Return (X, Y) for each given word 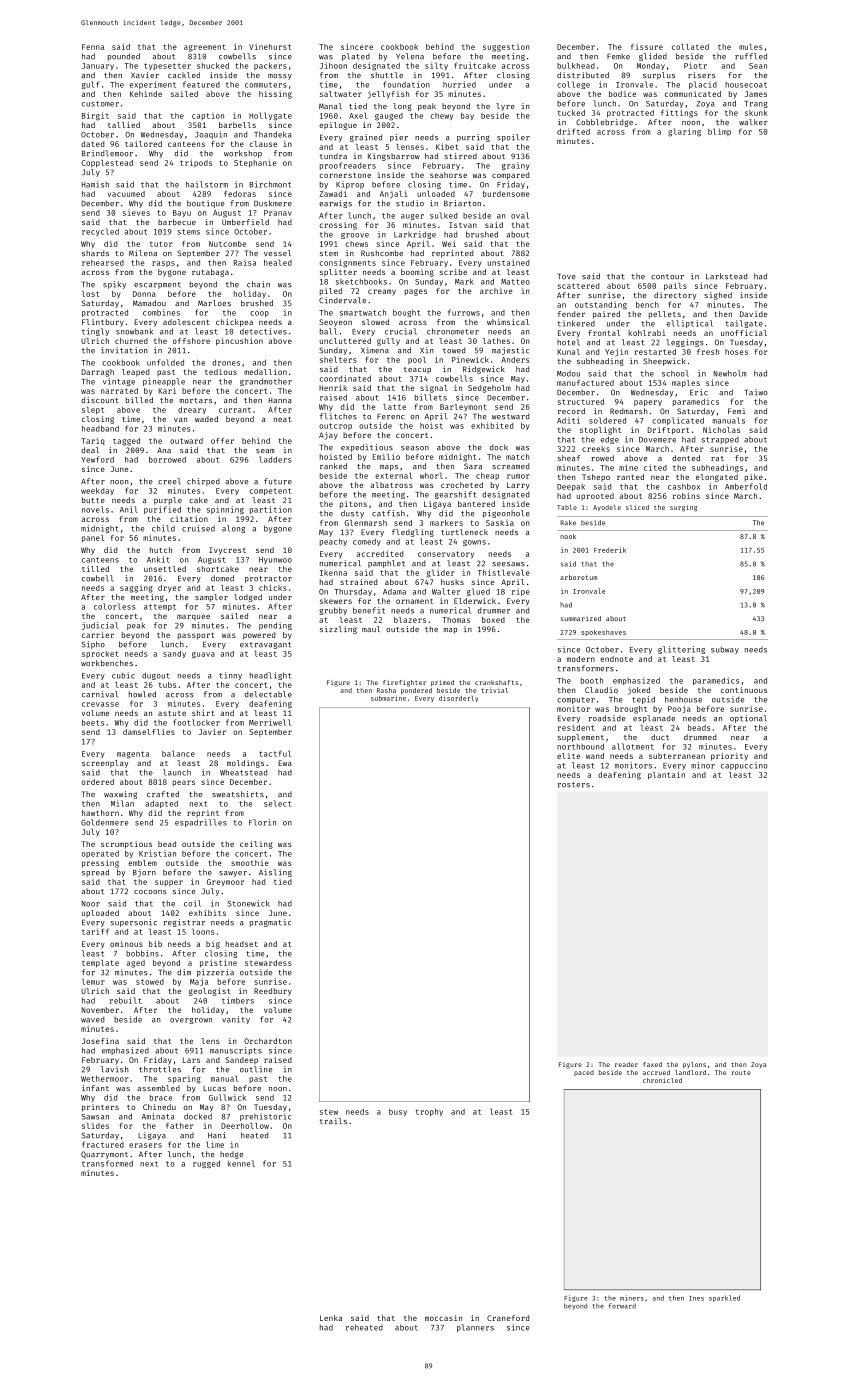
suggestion (506, 48)
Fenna (93, 47)
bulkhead (576, 65)
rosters (574, 785)
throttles (160, 1069)
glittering (681, 650)
